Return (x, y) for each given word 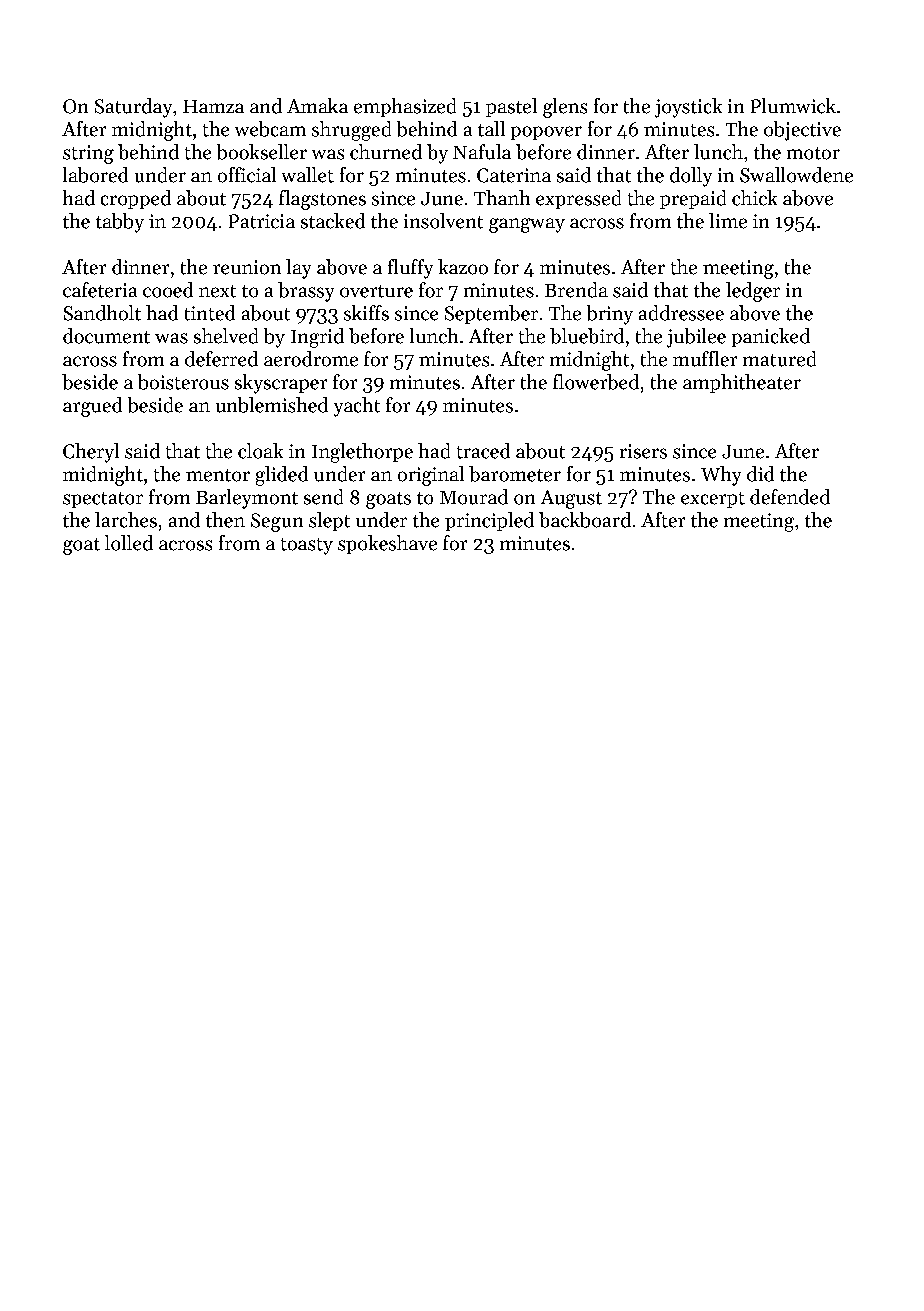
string (88, 154)
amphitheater (742, 383)
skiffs (366, 313)
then (225, 520)
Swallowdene (796, 175)
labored (95, 175)
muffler (705, 359)
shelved (226, 336)
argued (92, 407)
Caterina (514, 175)
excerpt (713, 500)
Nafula (482, 152)
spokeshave (387, 544)
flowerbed (596, 382)
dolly (691, 177)
